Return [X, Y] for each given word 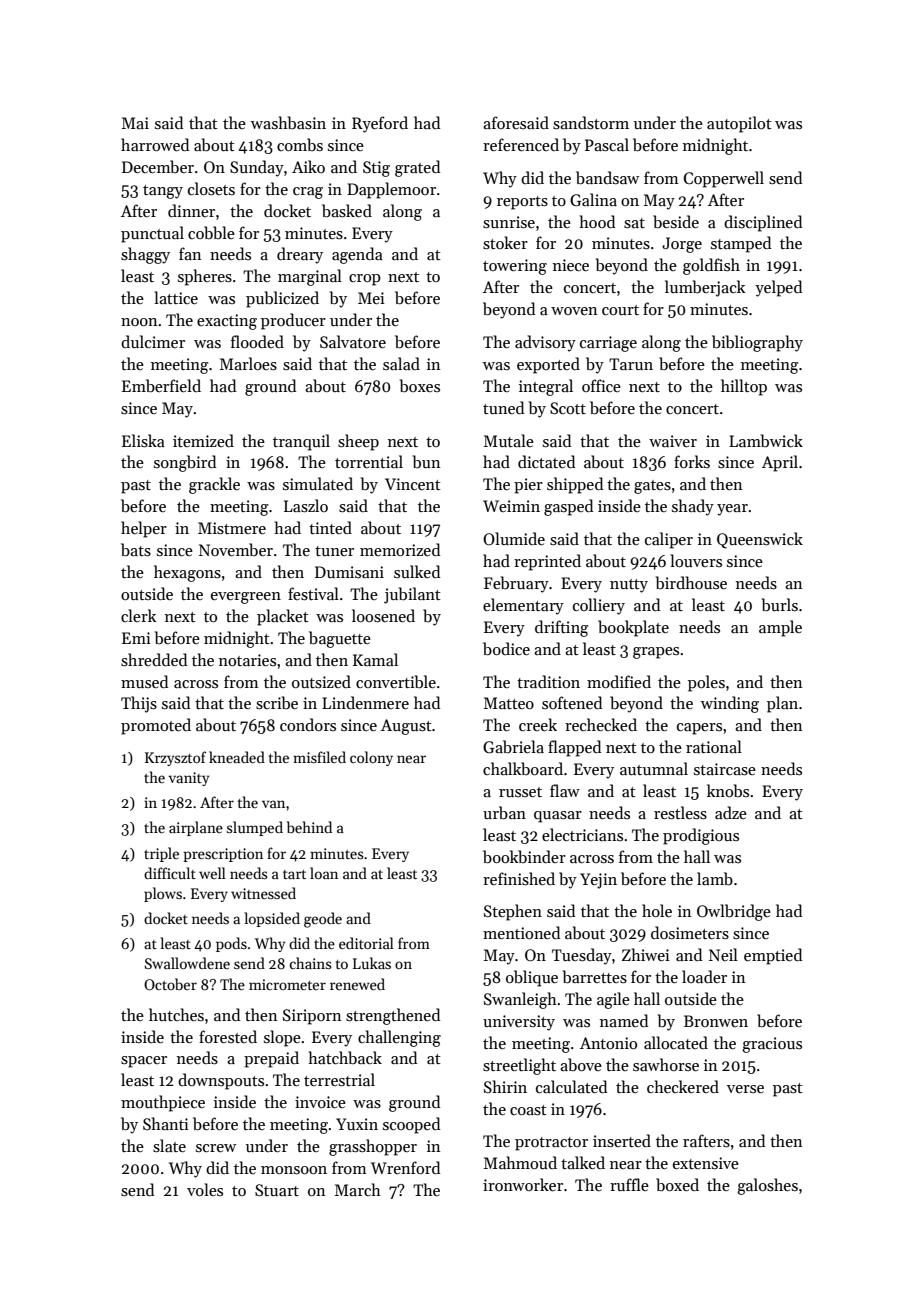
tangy [163, 192]
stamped [741, 244]
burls [780, 605]
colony [371, 758]
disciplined [763, 223]
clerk [138, 615]
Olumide [514, 538]
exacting [227, 322]
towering [515, 267]
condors [308, 724]
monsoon [294, 1170]
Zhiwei [646, 954]
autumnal [654, 768]
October [170, 984]
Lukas [372, 963]
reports [522, 203]
